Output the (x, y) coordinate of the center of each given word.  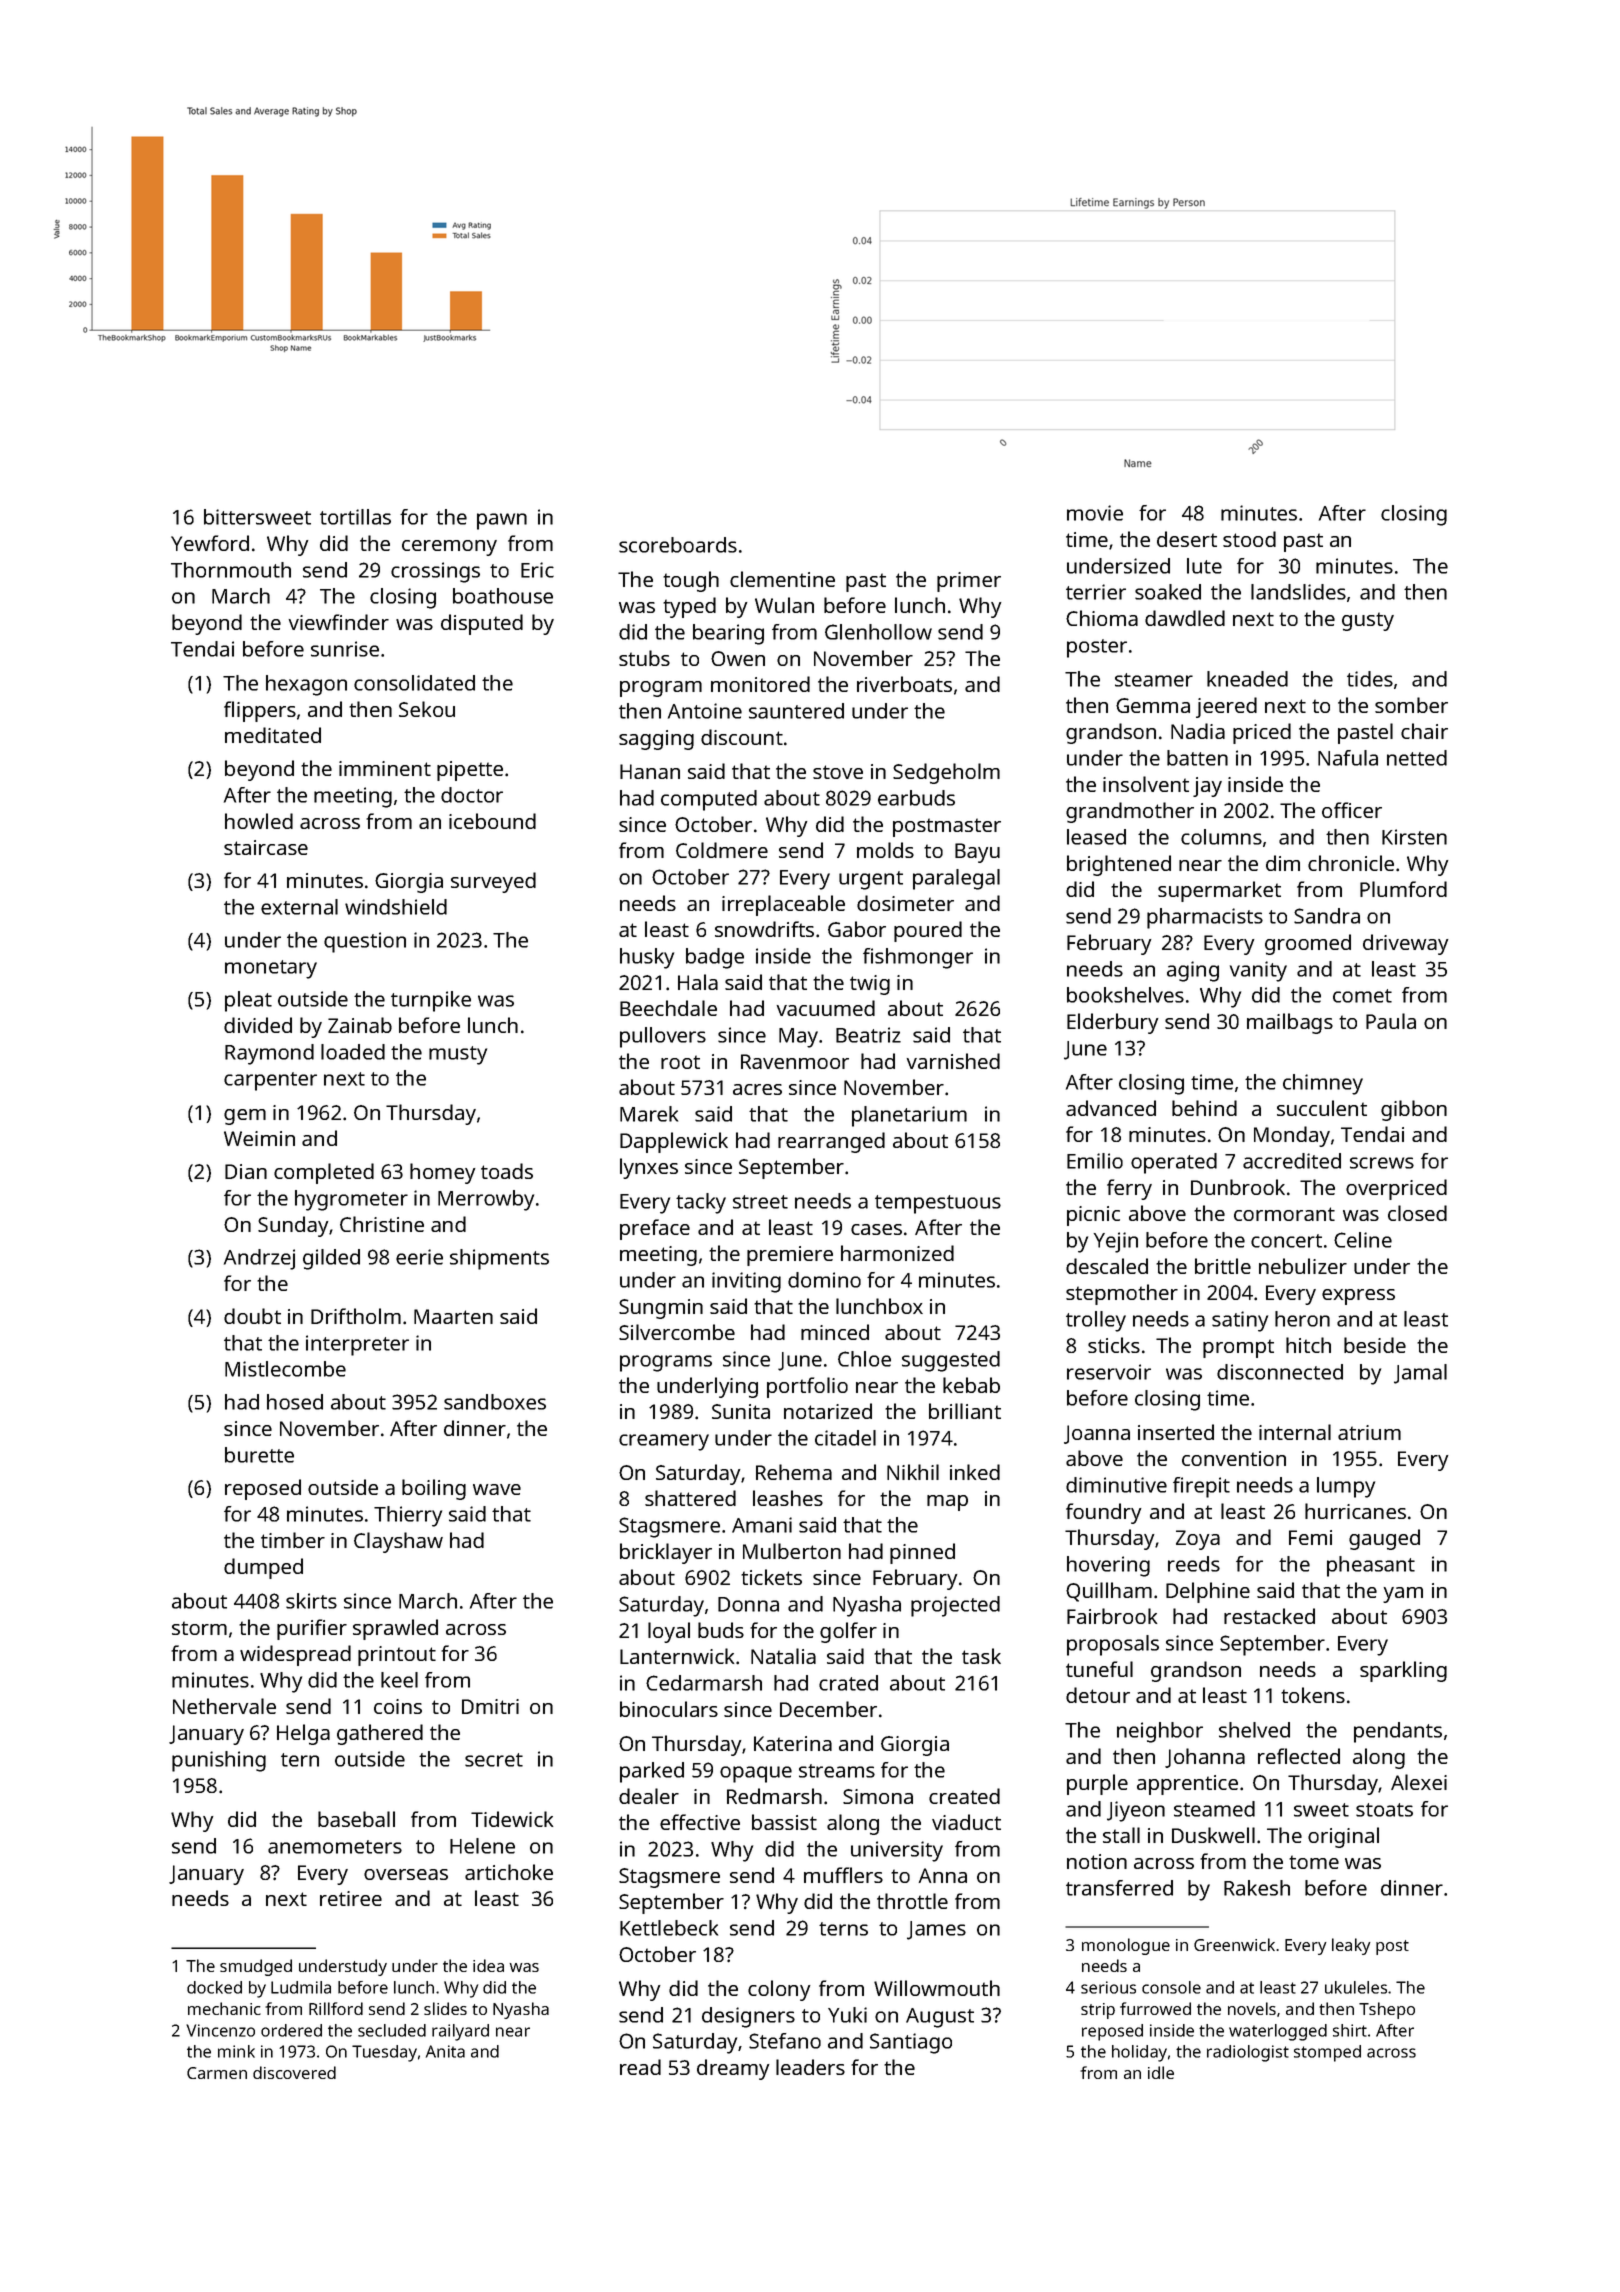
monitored (760, 684)
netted (1417, 758)
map (947, 1503)
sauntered (796, 711)
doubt (252, 1316)
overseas (406, 1874)
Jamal (1420, 1374)
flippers (260, 711)
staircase (266, 847)
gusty (1368, 621)
